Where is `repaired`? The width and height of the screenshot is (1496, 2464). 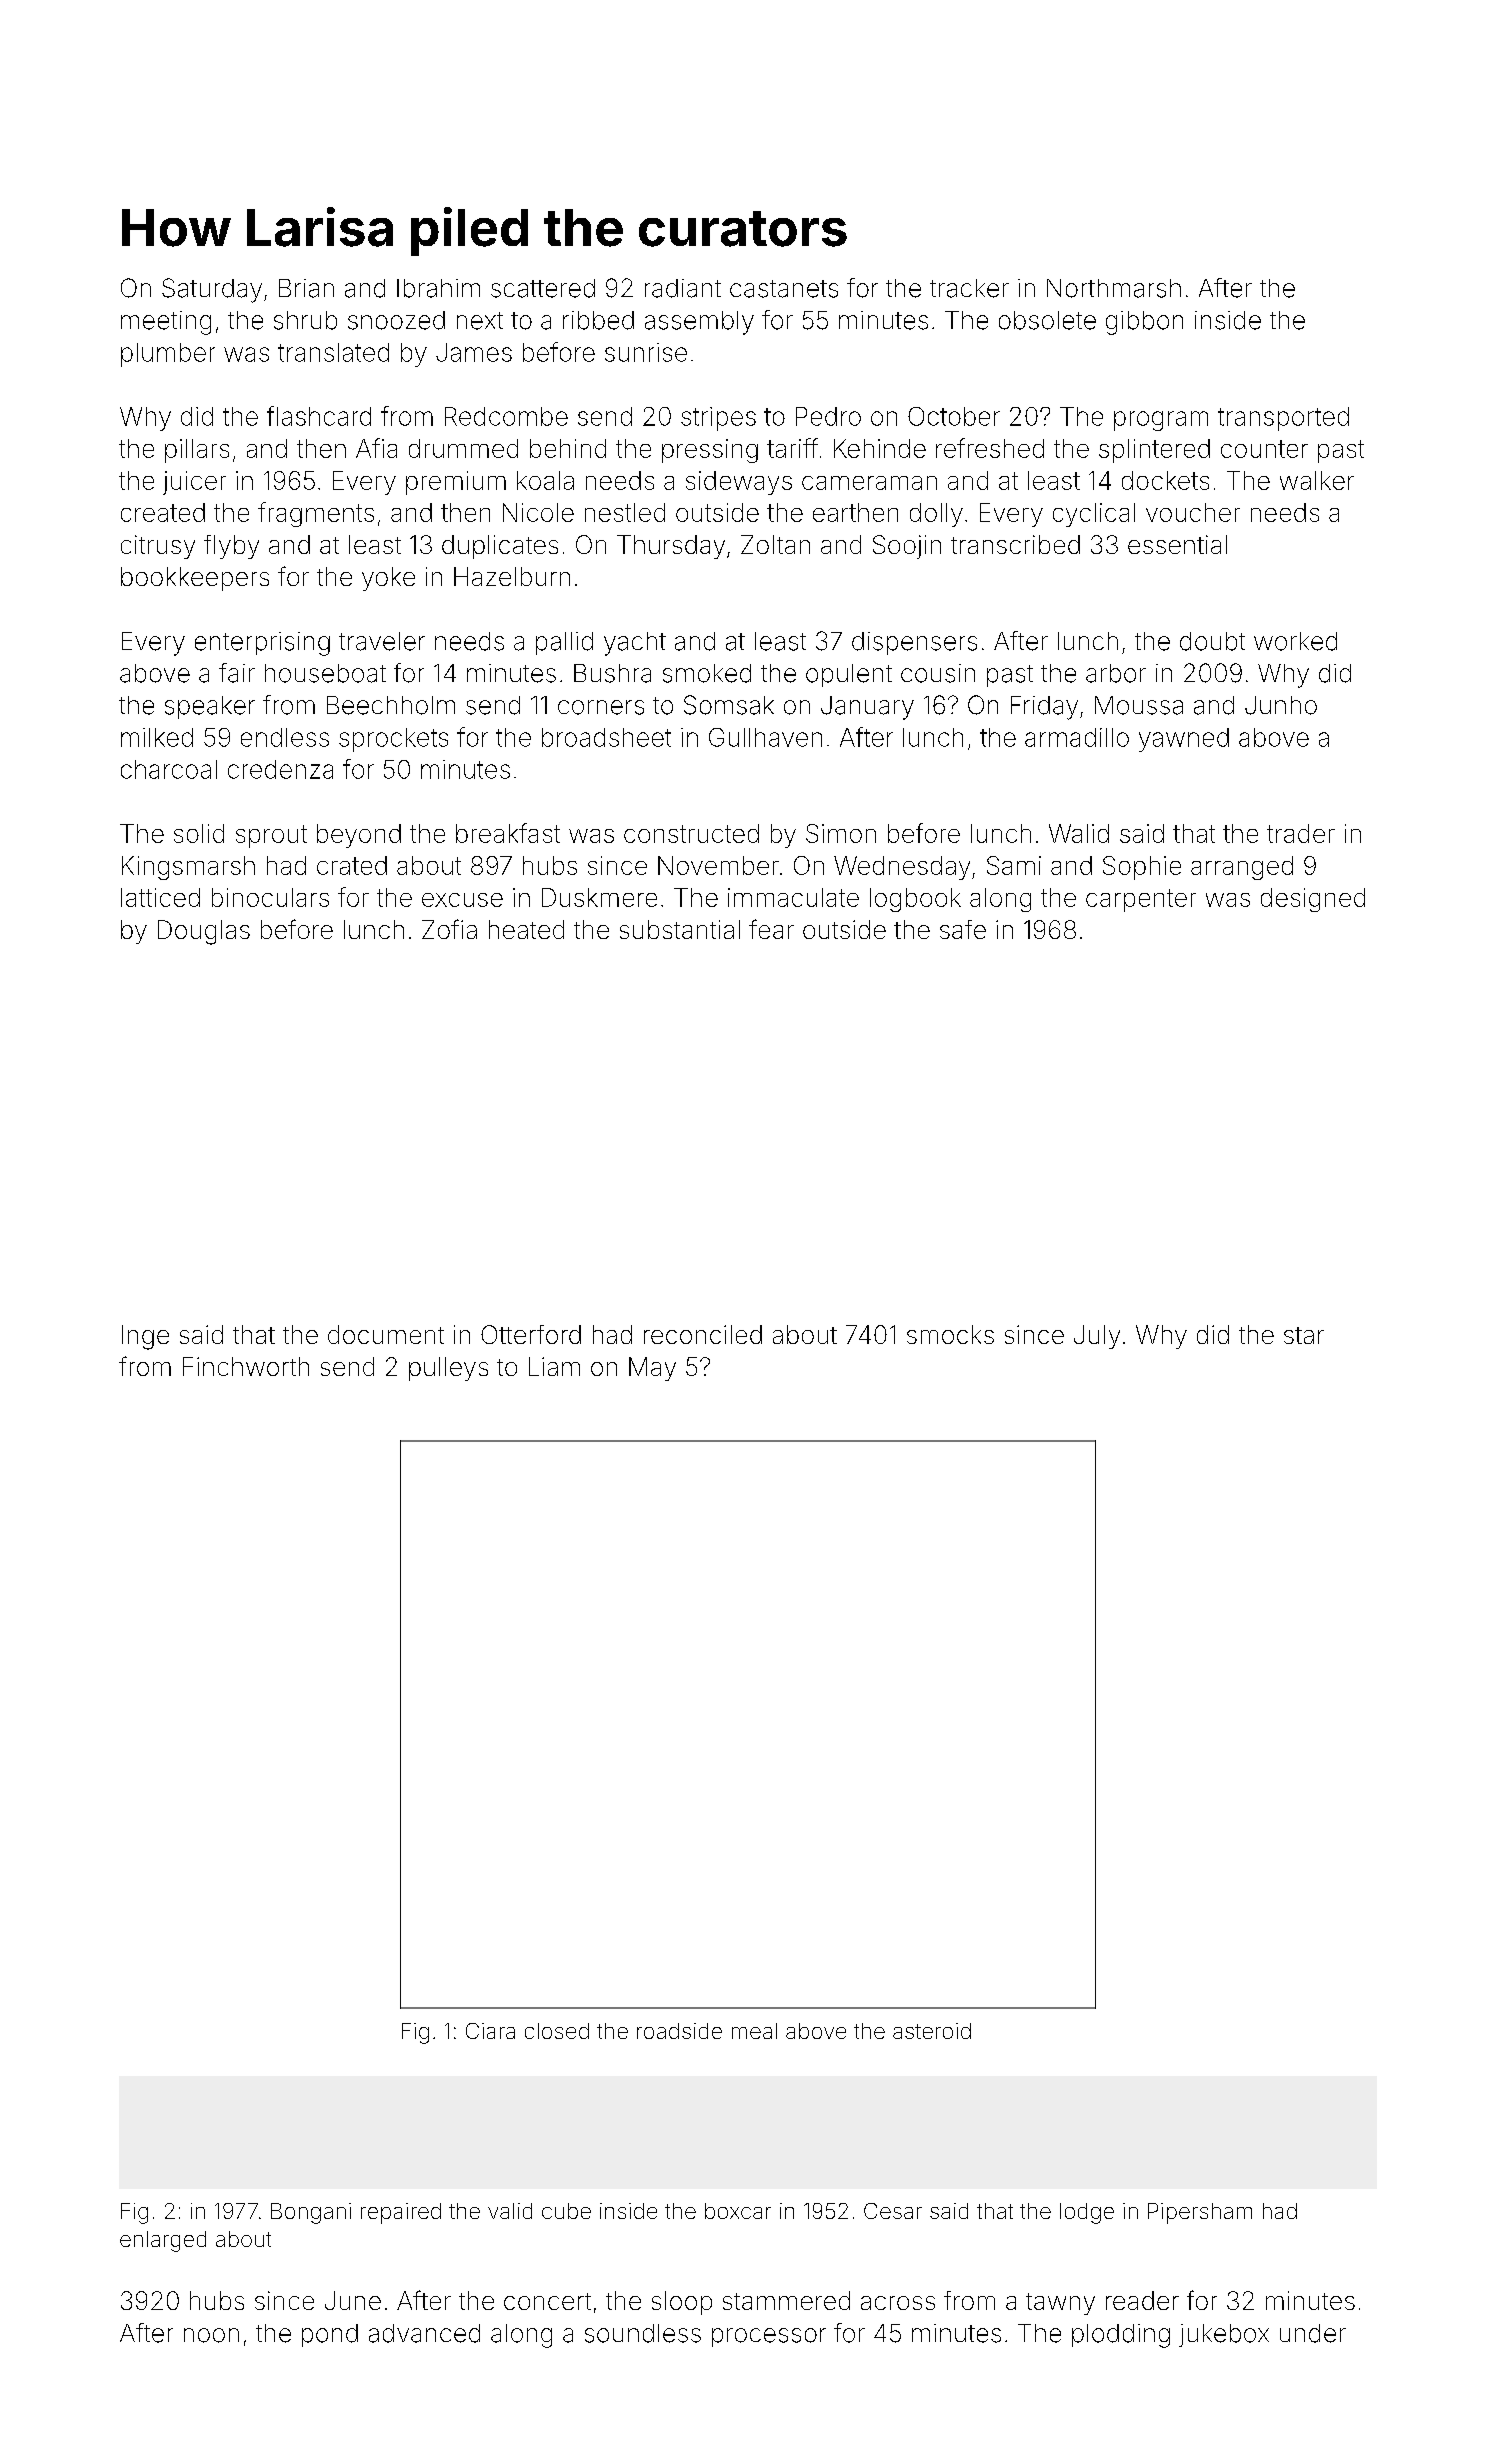 repaired is located at coordinates (401, 2213).
